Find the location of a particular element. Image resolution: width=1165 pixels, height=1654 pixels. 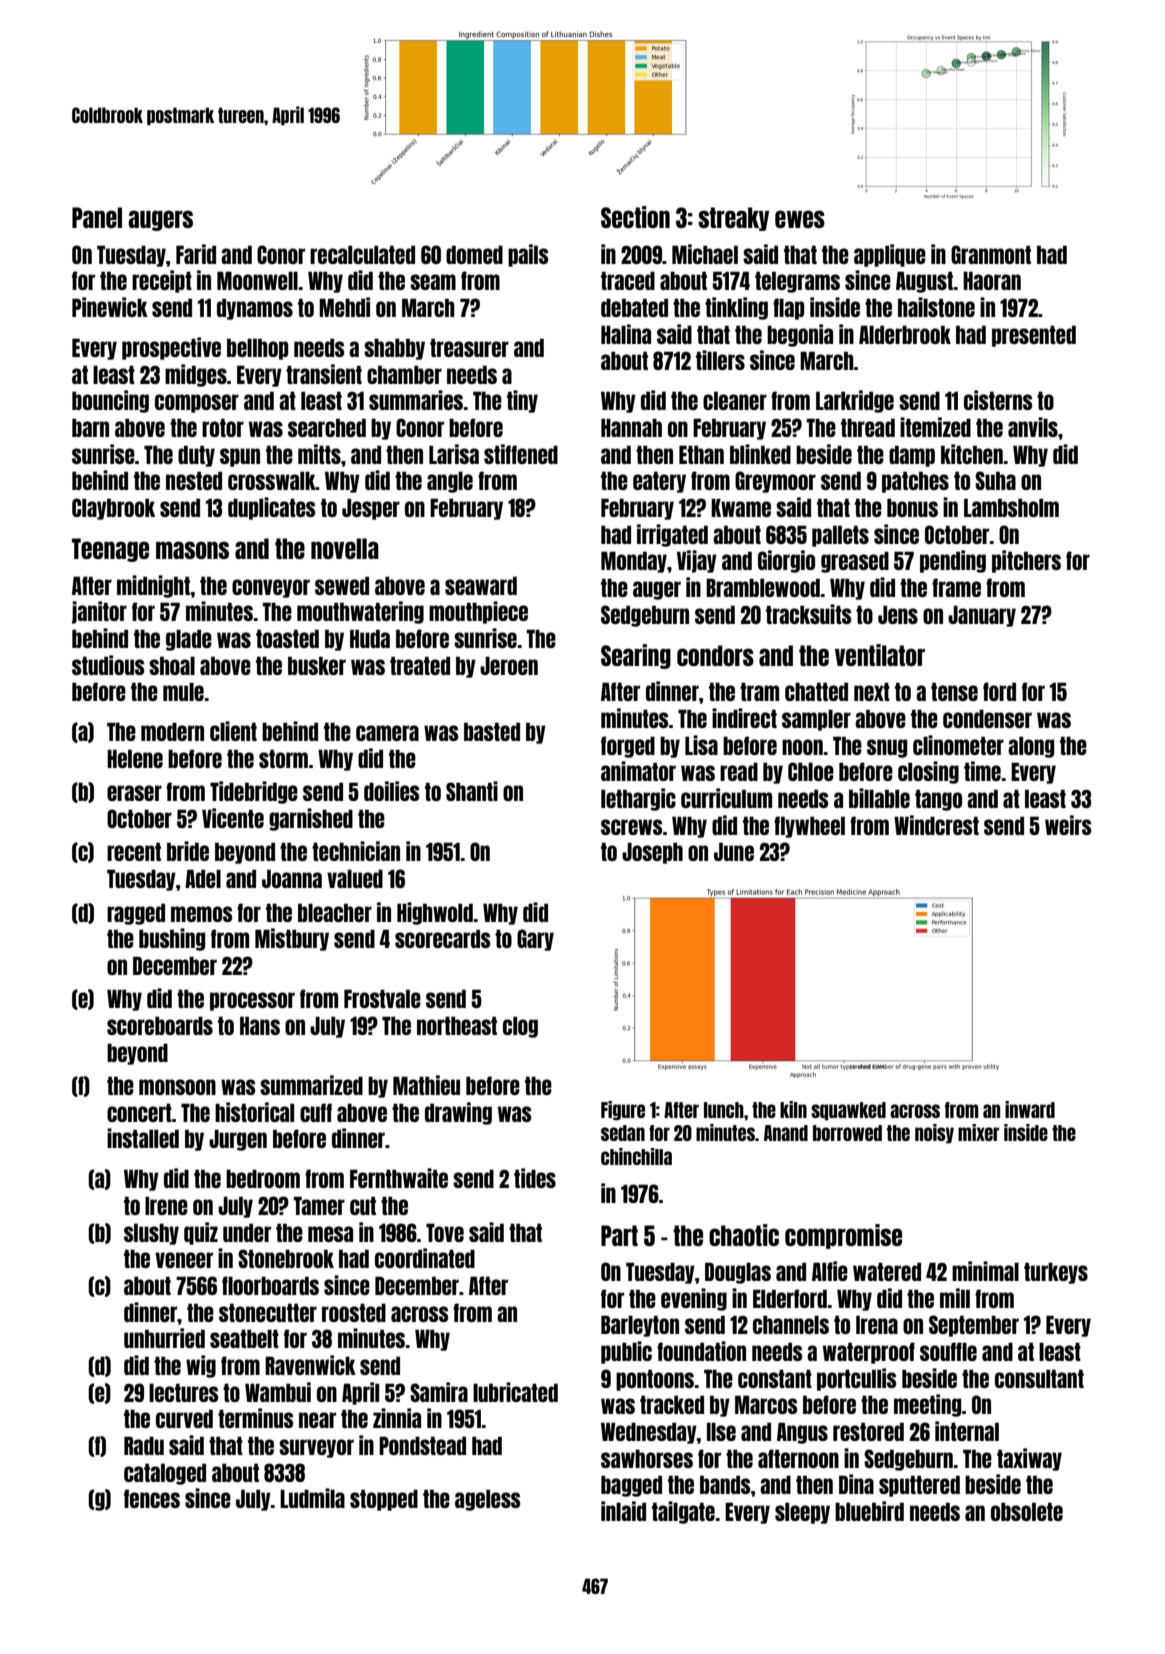

midnight is located at coordinates (154, 586).
